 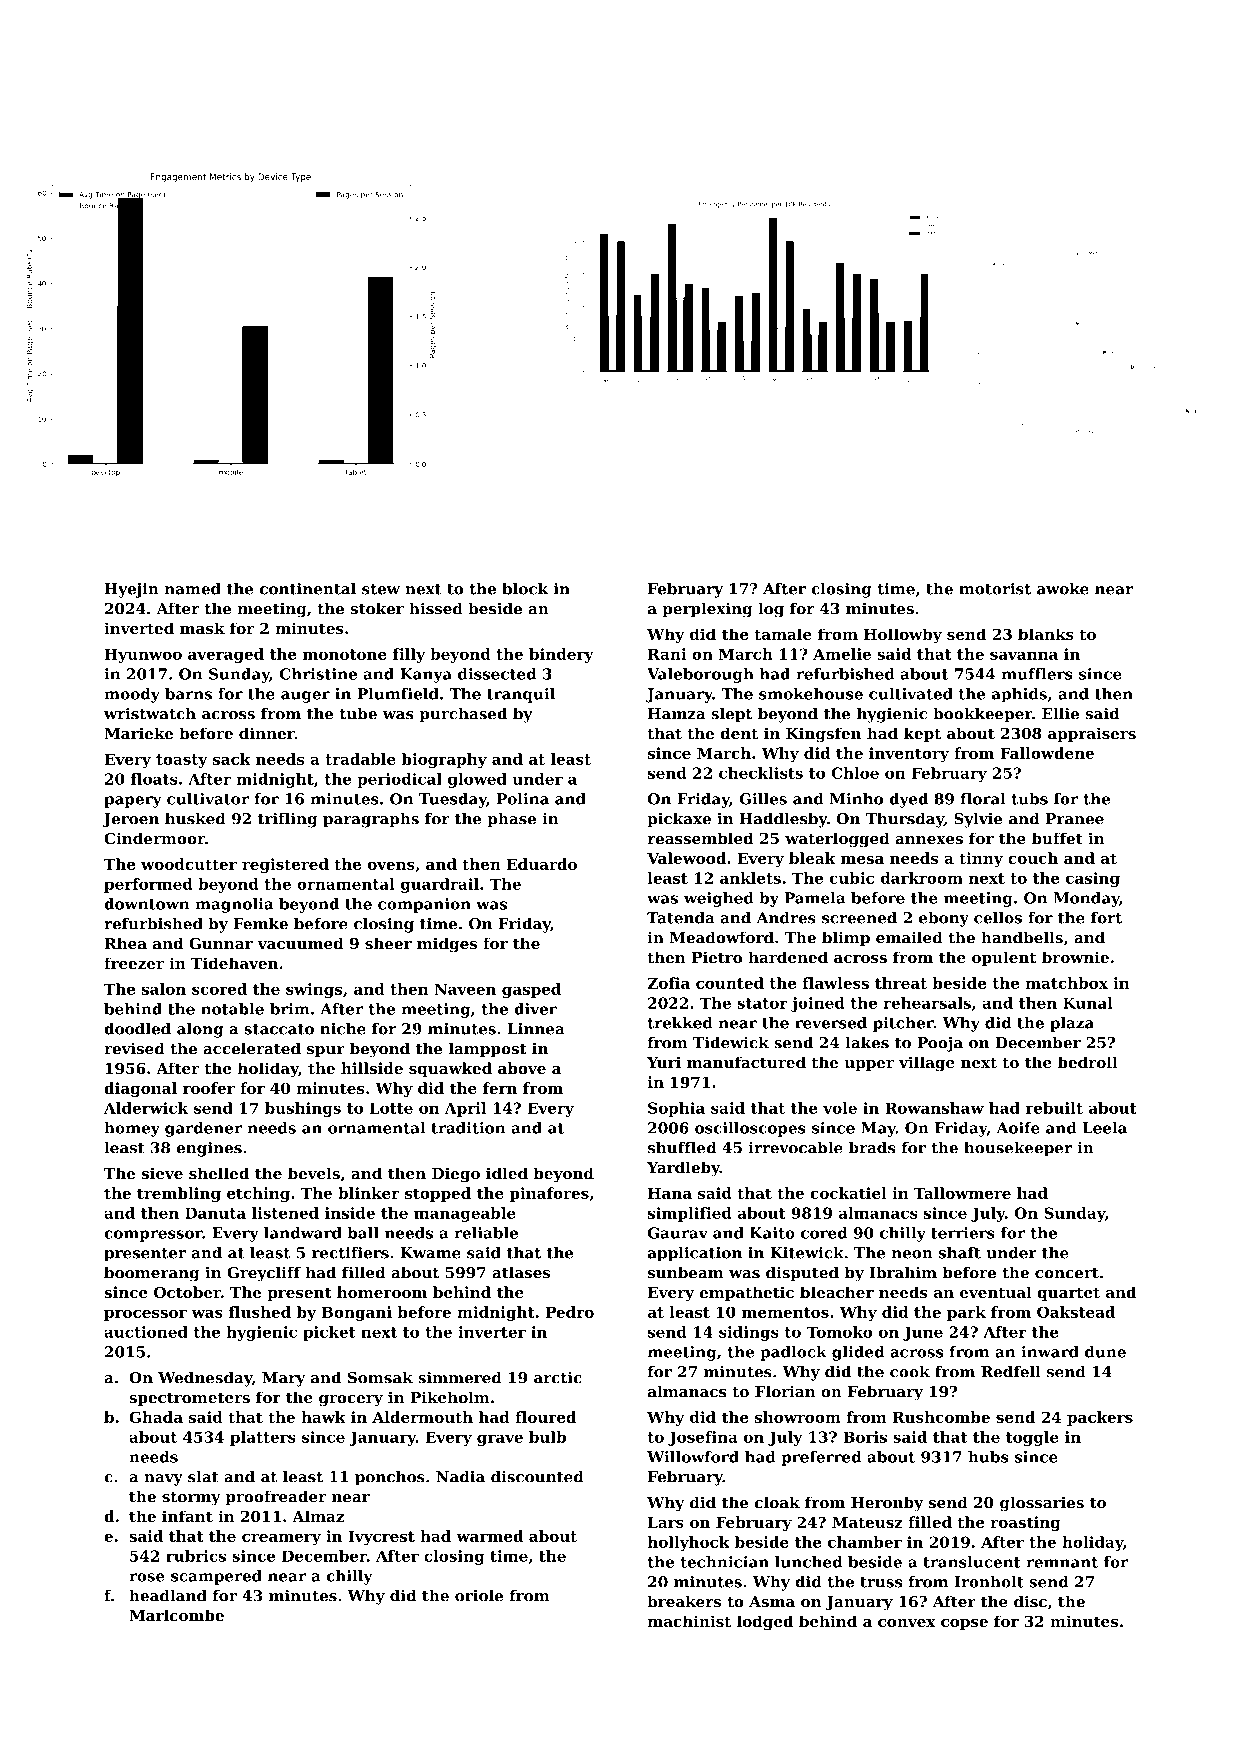 I want to click on phase, so click(x=512, y=820).
